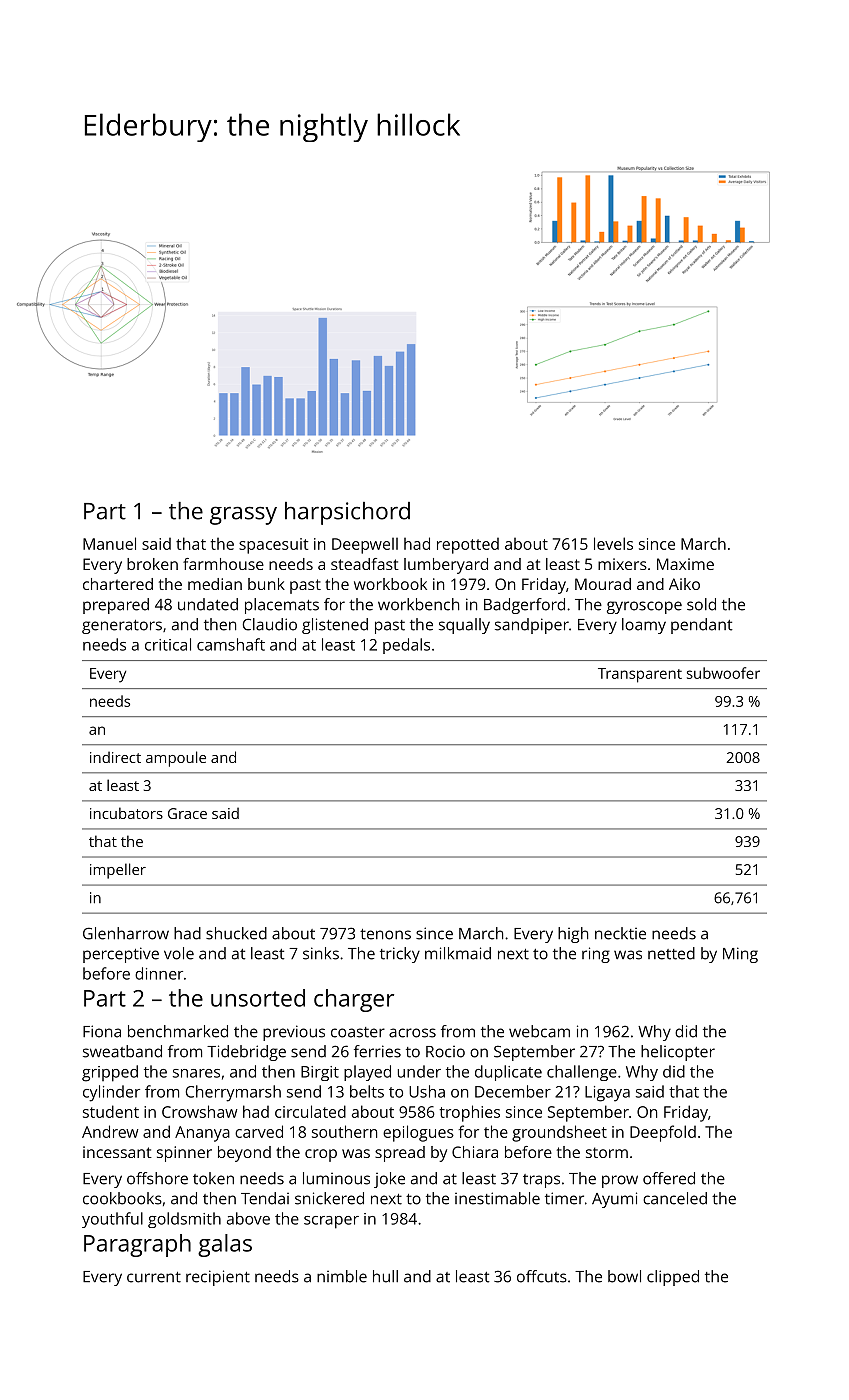 Image resolution: width=849 pixels, height=1400 pixels. I want to click on Maxime, so click(685, 564).
